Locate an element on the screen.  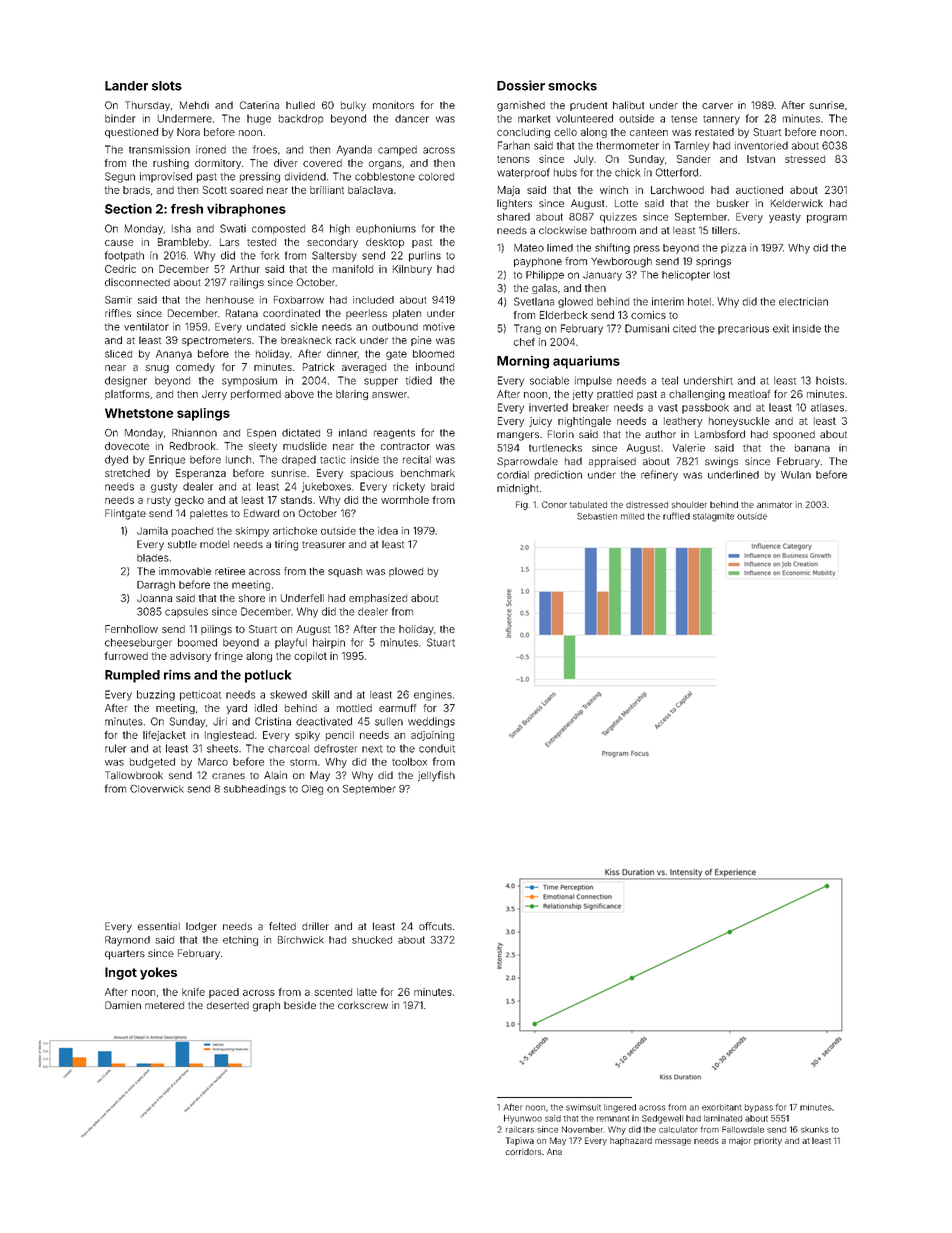
petticoat is located at coordinates (200, 695).
